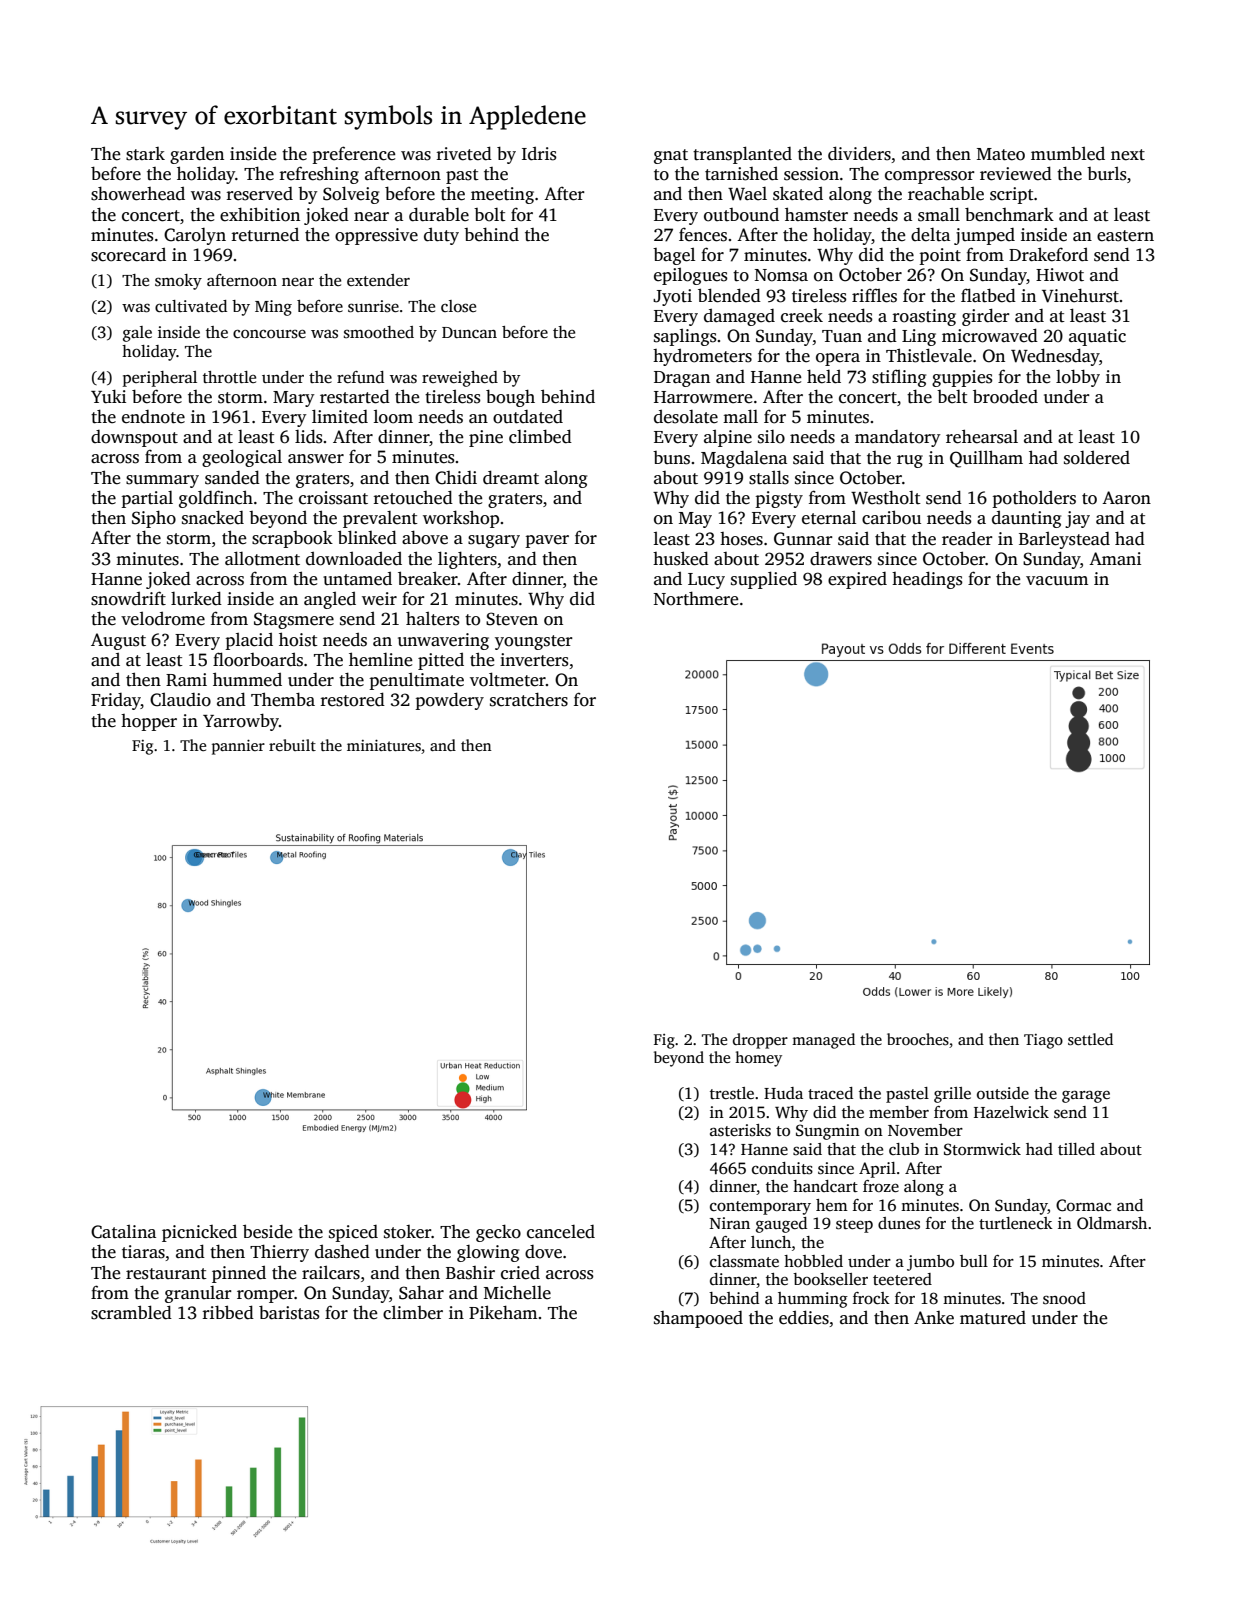 This document has height=1622, width=1253. What do you see at coordinates (460, 379) in the document?
I see `reweighed` at bounding box center [460, 379].
